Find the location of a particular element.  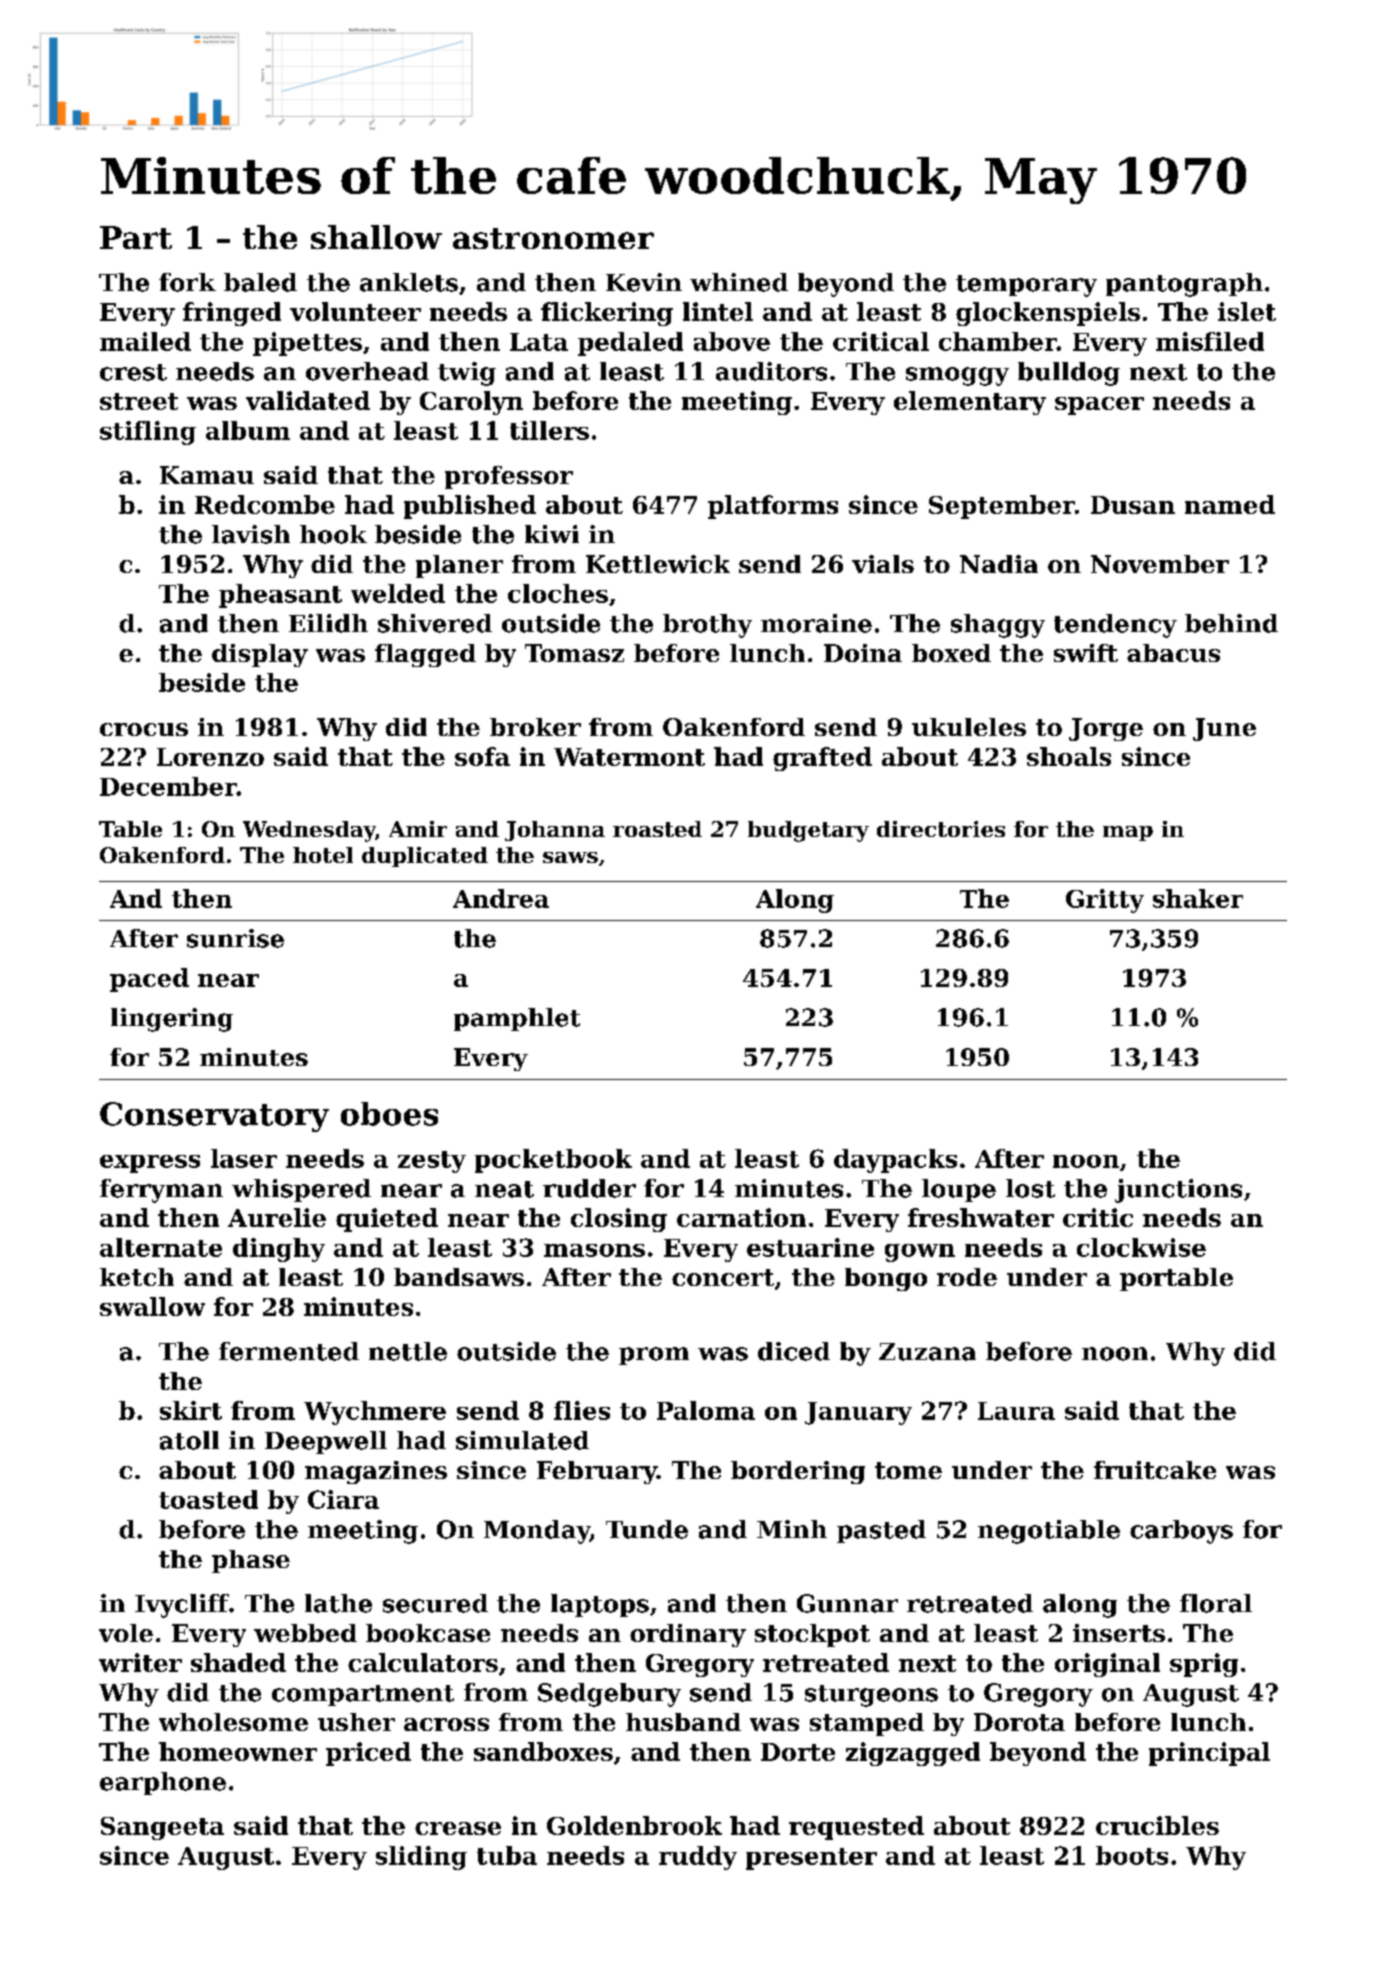

Zuzana is located at coordinates (927, 1352).
